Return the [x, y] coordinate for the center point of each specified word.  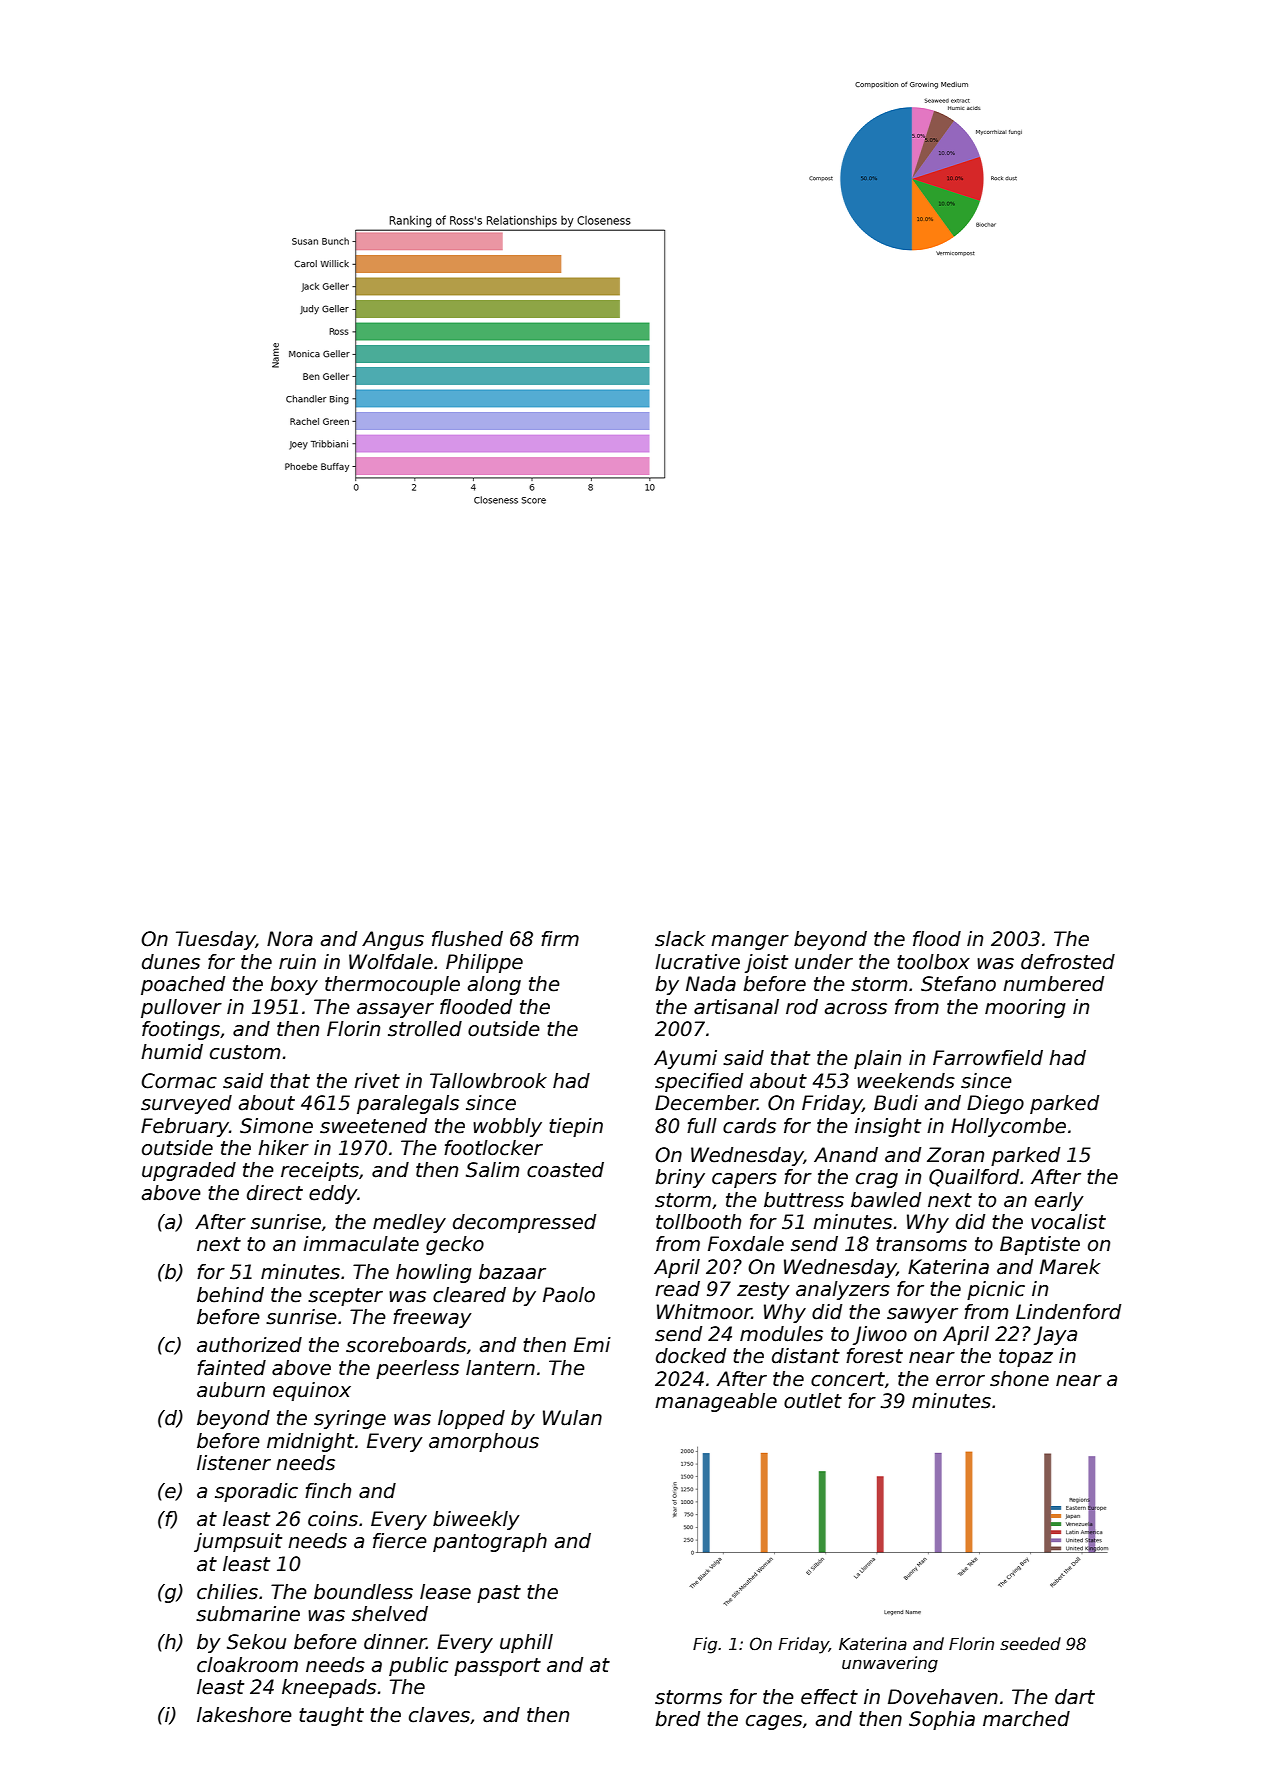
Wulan [572, 1418]
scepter [345, 1297]
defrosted [1068, 962]
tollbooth [698, 1222]
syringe [350, 1419]
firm [560, 938]
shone [1019, 1379]
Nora [290, 939]
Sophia [942, 1720]
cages [774, 1722]
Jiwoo [880, 1335]
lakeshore [244, 1715]
